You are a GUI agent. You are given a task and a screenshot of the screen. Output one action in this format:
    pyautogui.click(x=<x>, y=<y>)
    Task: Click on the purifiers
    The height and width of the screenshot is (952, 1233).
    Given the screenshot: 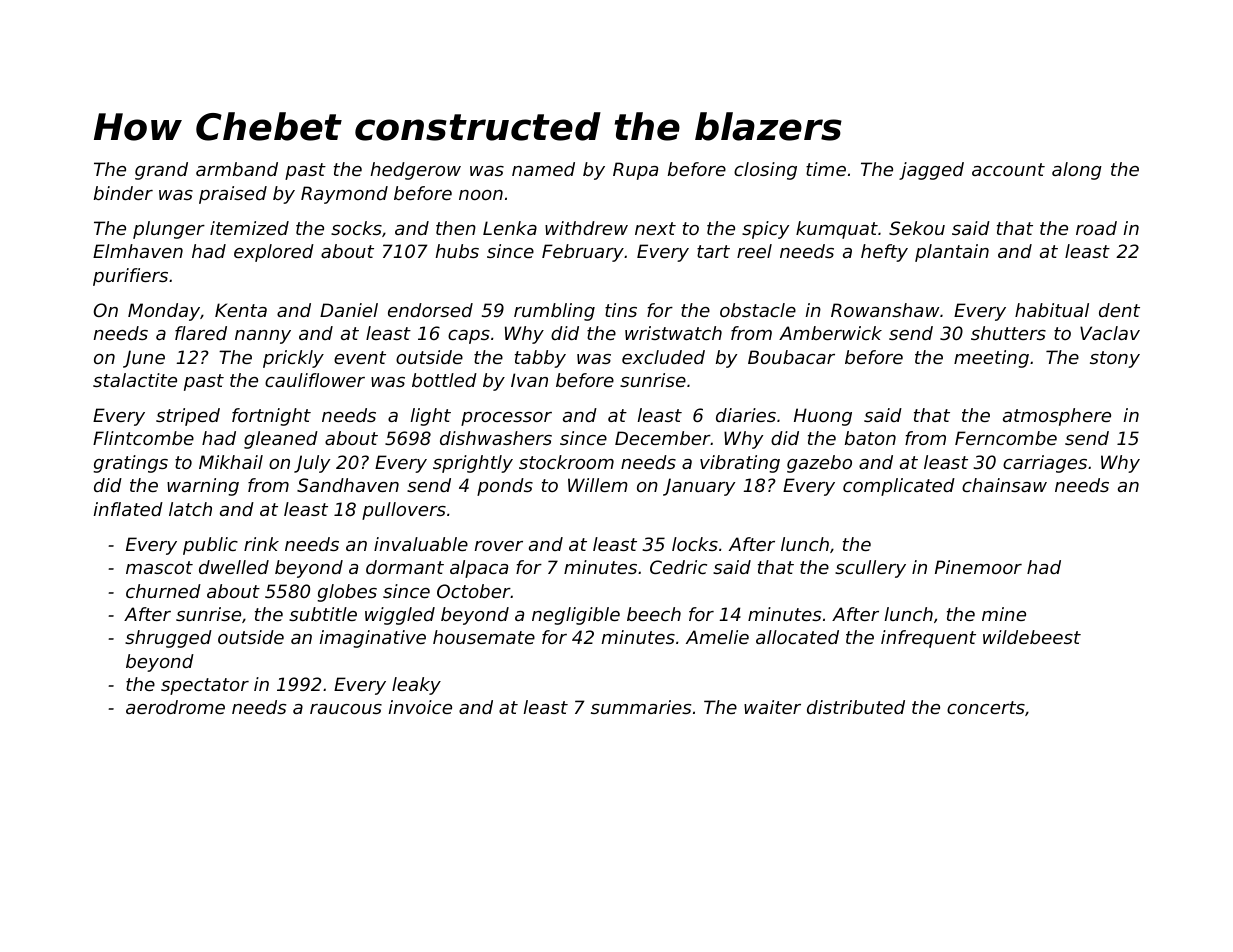 What is the action you would take?
    pyautogui.click(x=130, y=277)
